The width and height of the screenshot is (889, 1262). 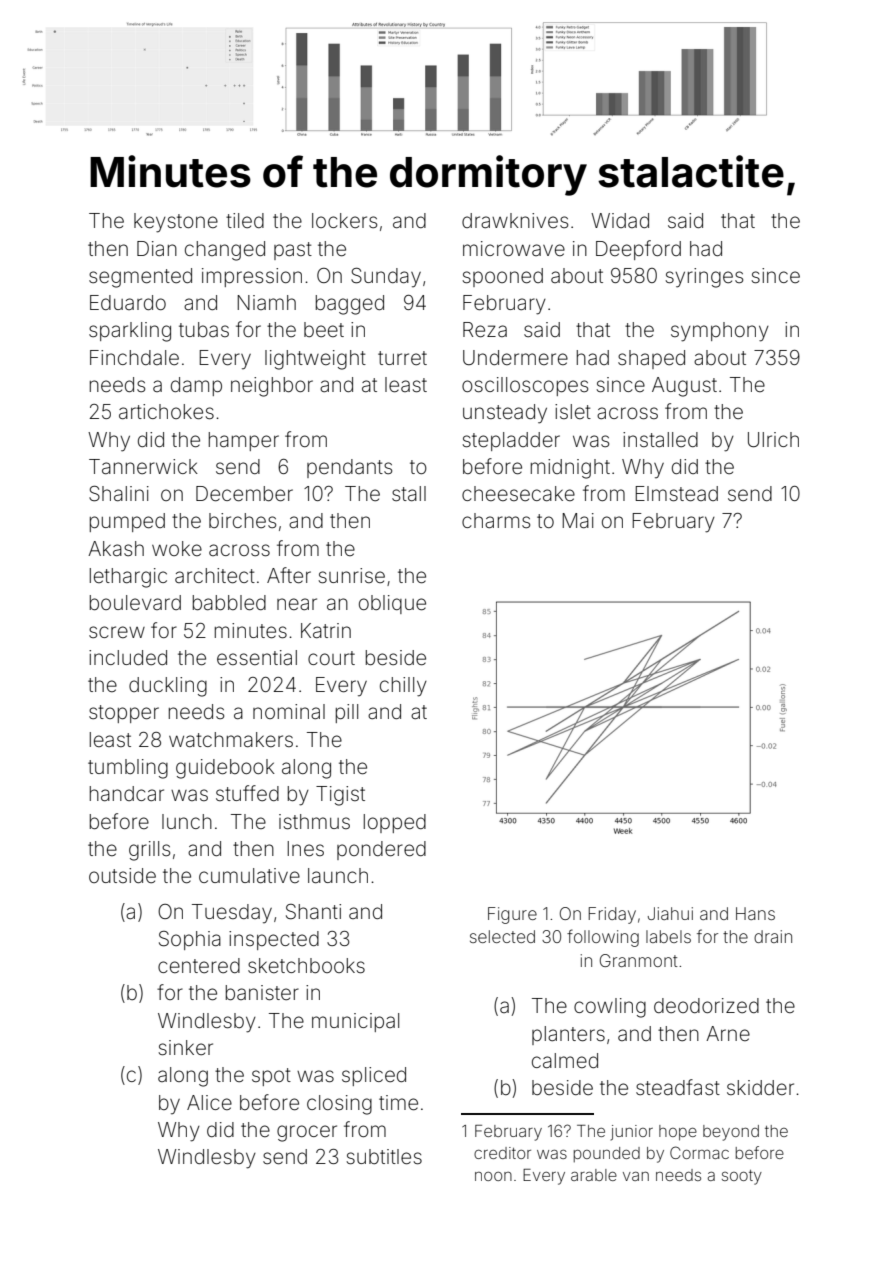 What do you see at coordinates (344, 220) in the screenshot?
I see `lockers` at bounding box center [344, 220].
